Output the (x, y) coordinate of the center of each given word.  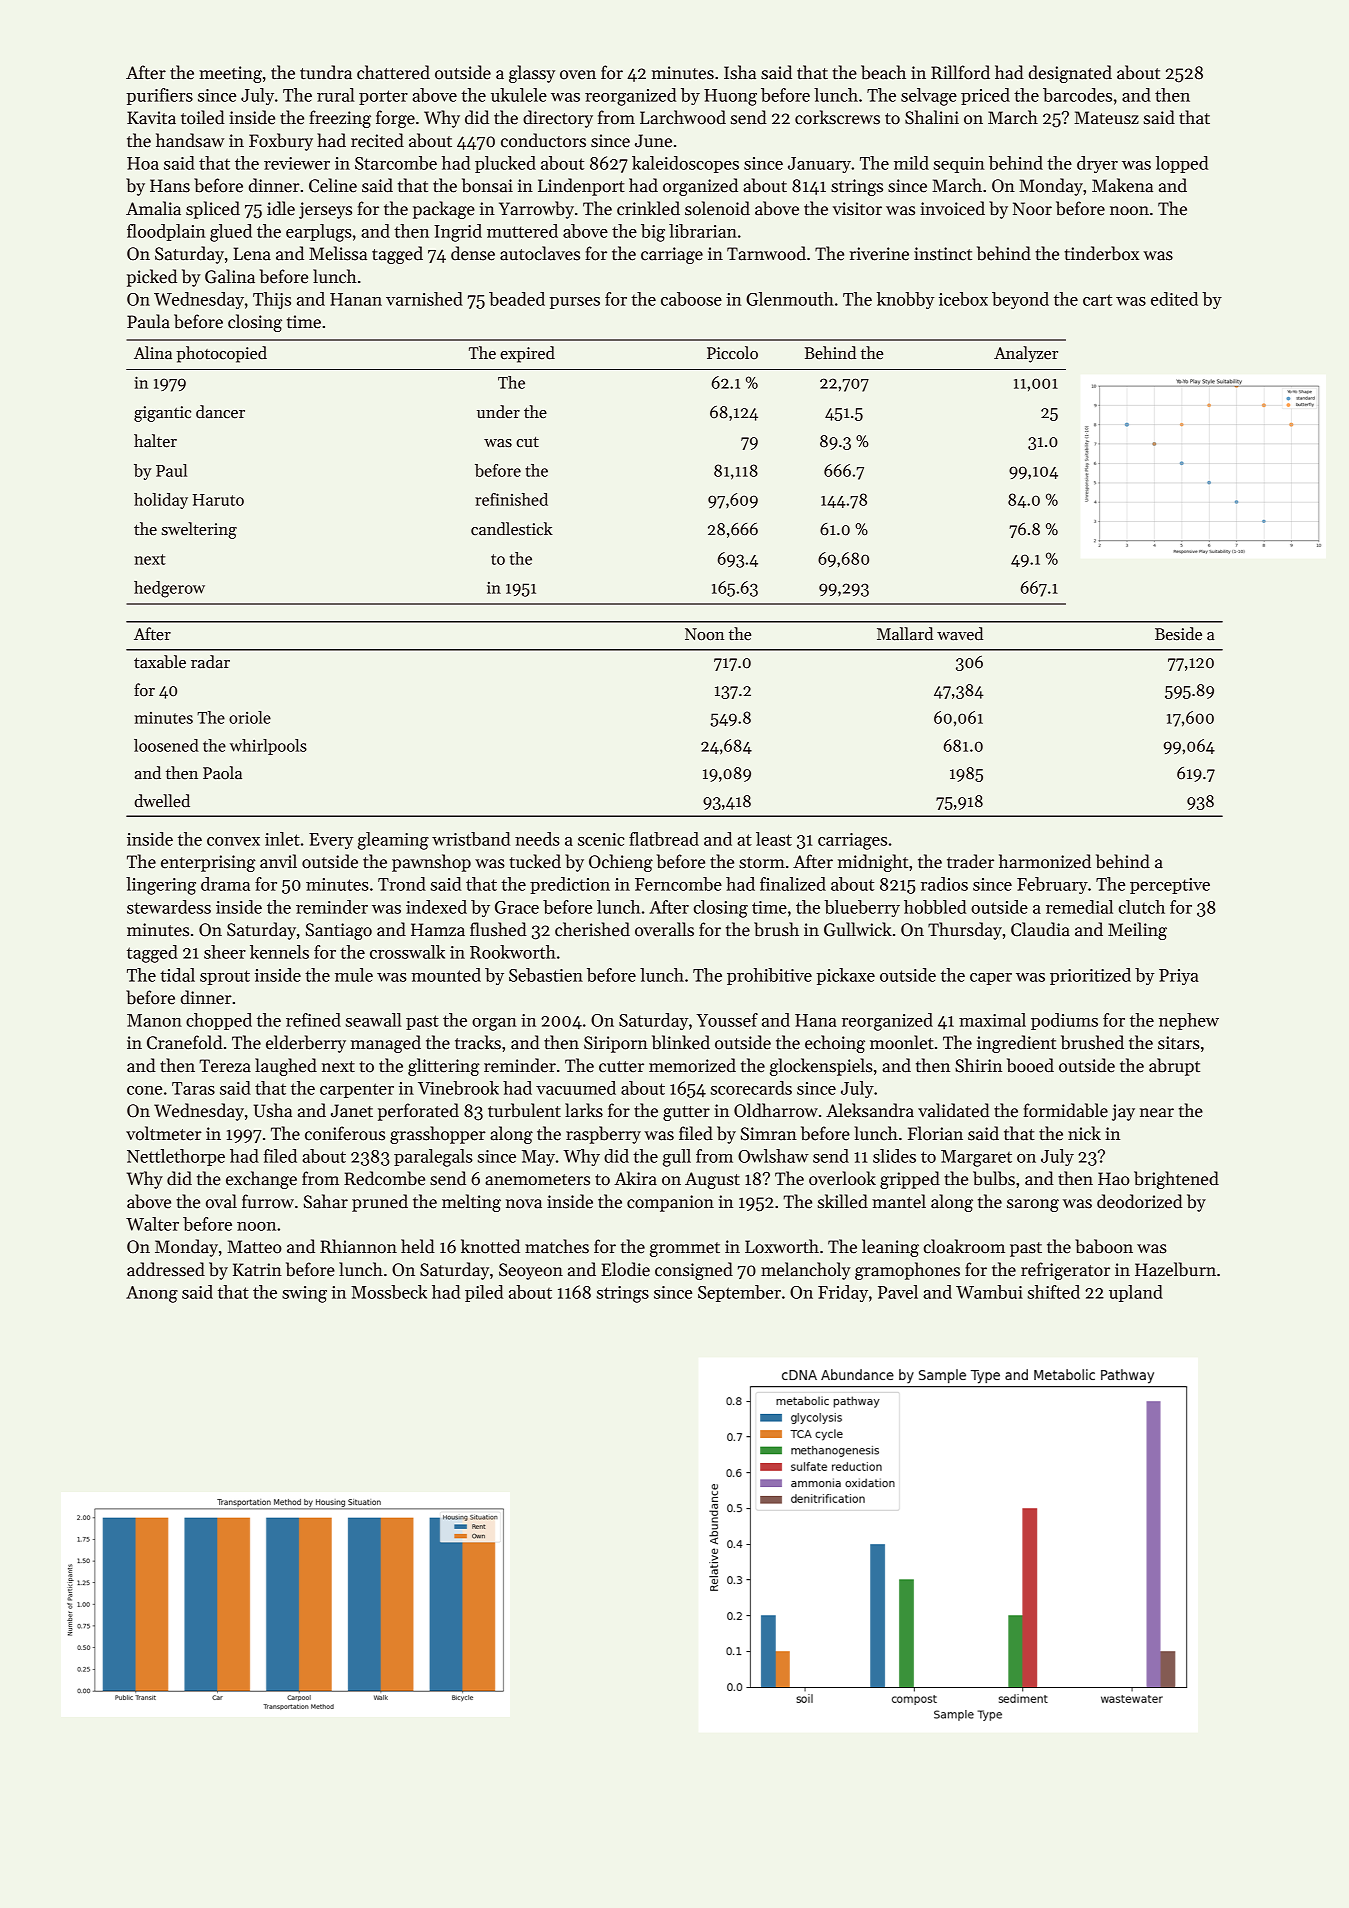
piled (484, 1293)
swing (304, 1294)
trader (970, 861)
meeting (230, 74)
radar (210, 662)
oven (578, 75)
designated (1070, 74)
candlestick (512, 529)
